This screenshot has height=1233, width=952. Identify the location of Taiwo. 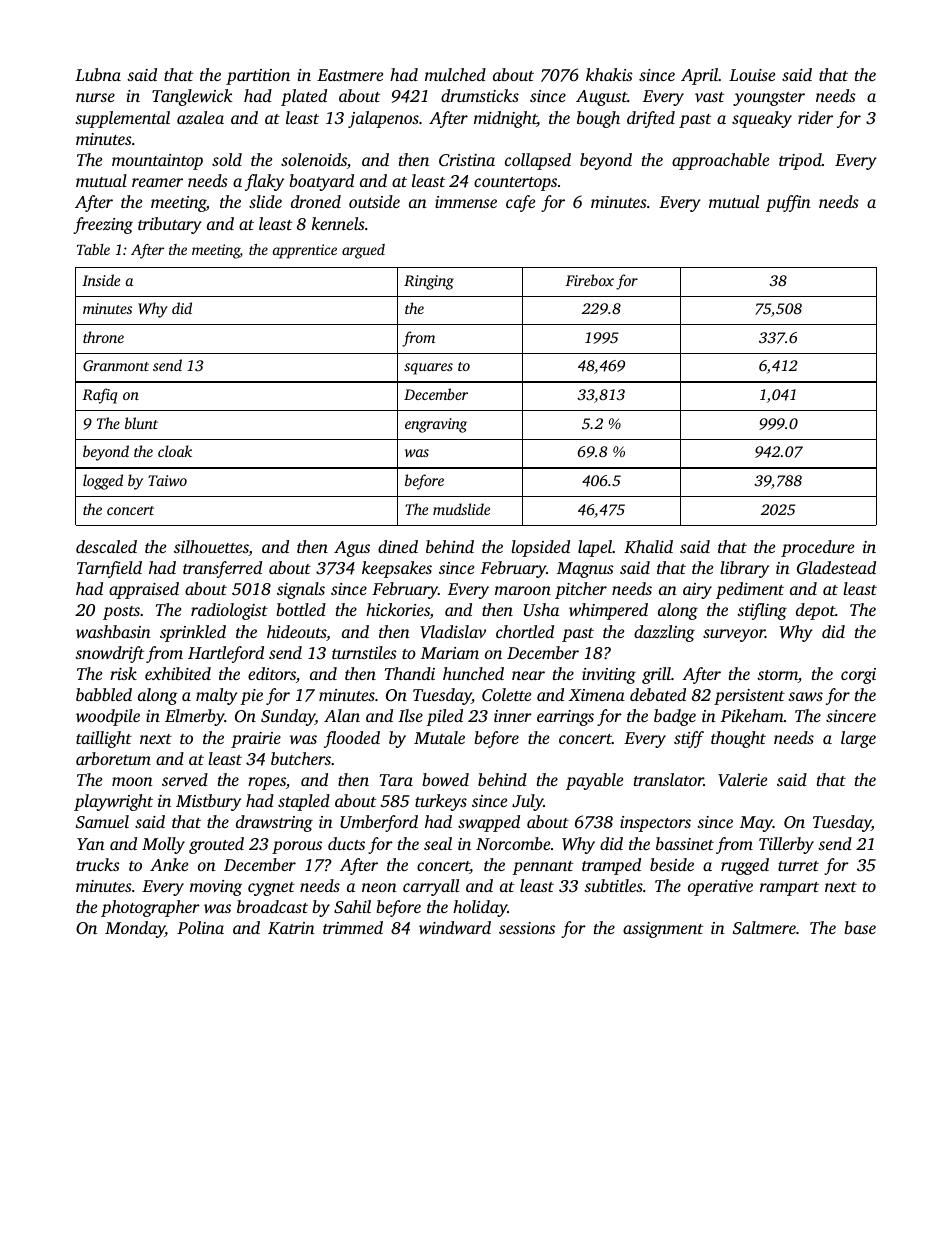
(167, 480).
